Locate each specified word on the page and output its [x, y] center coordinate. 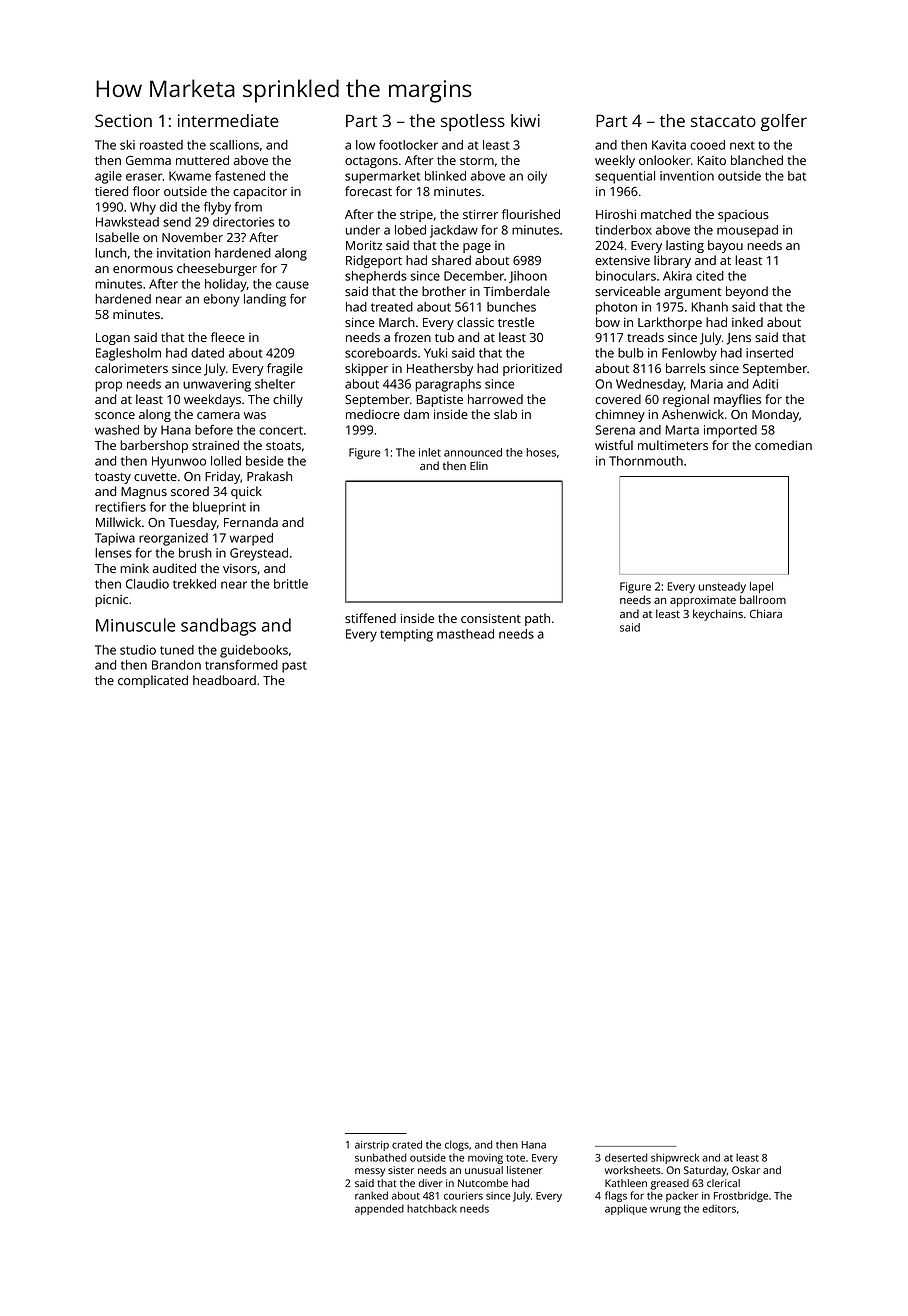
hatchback [432, 1208]
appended [379, 1209]
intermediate [228, 120]
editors [719, 1208]
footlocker [408, 145]
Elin [479, 465]
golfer [783, 122]
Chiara [766, 613]
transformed [241, 665]
